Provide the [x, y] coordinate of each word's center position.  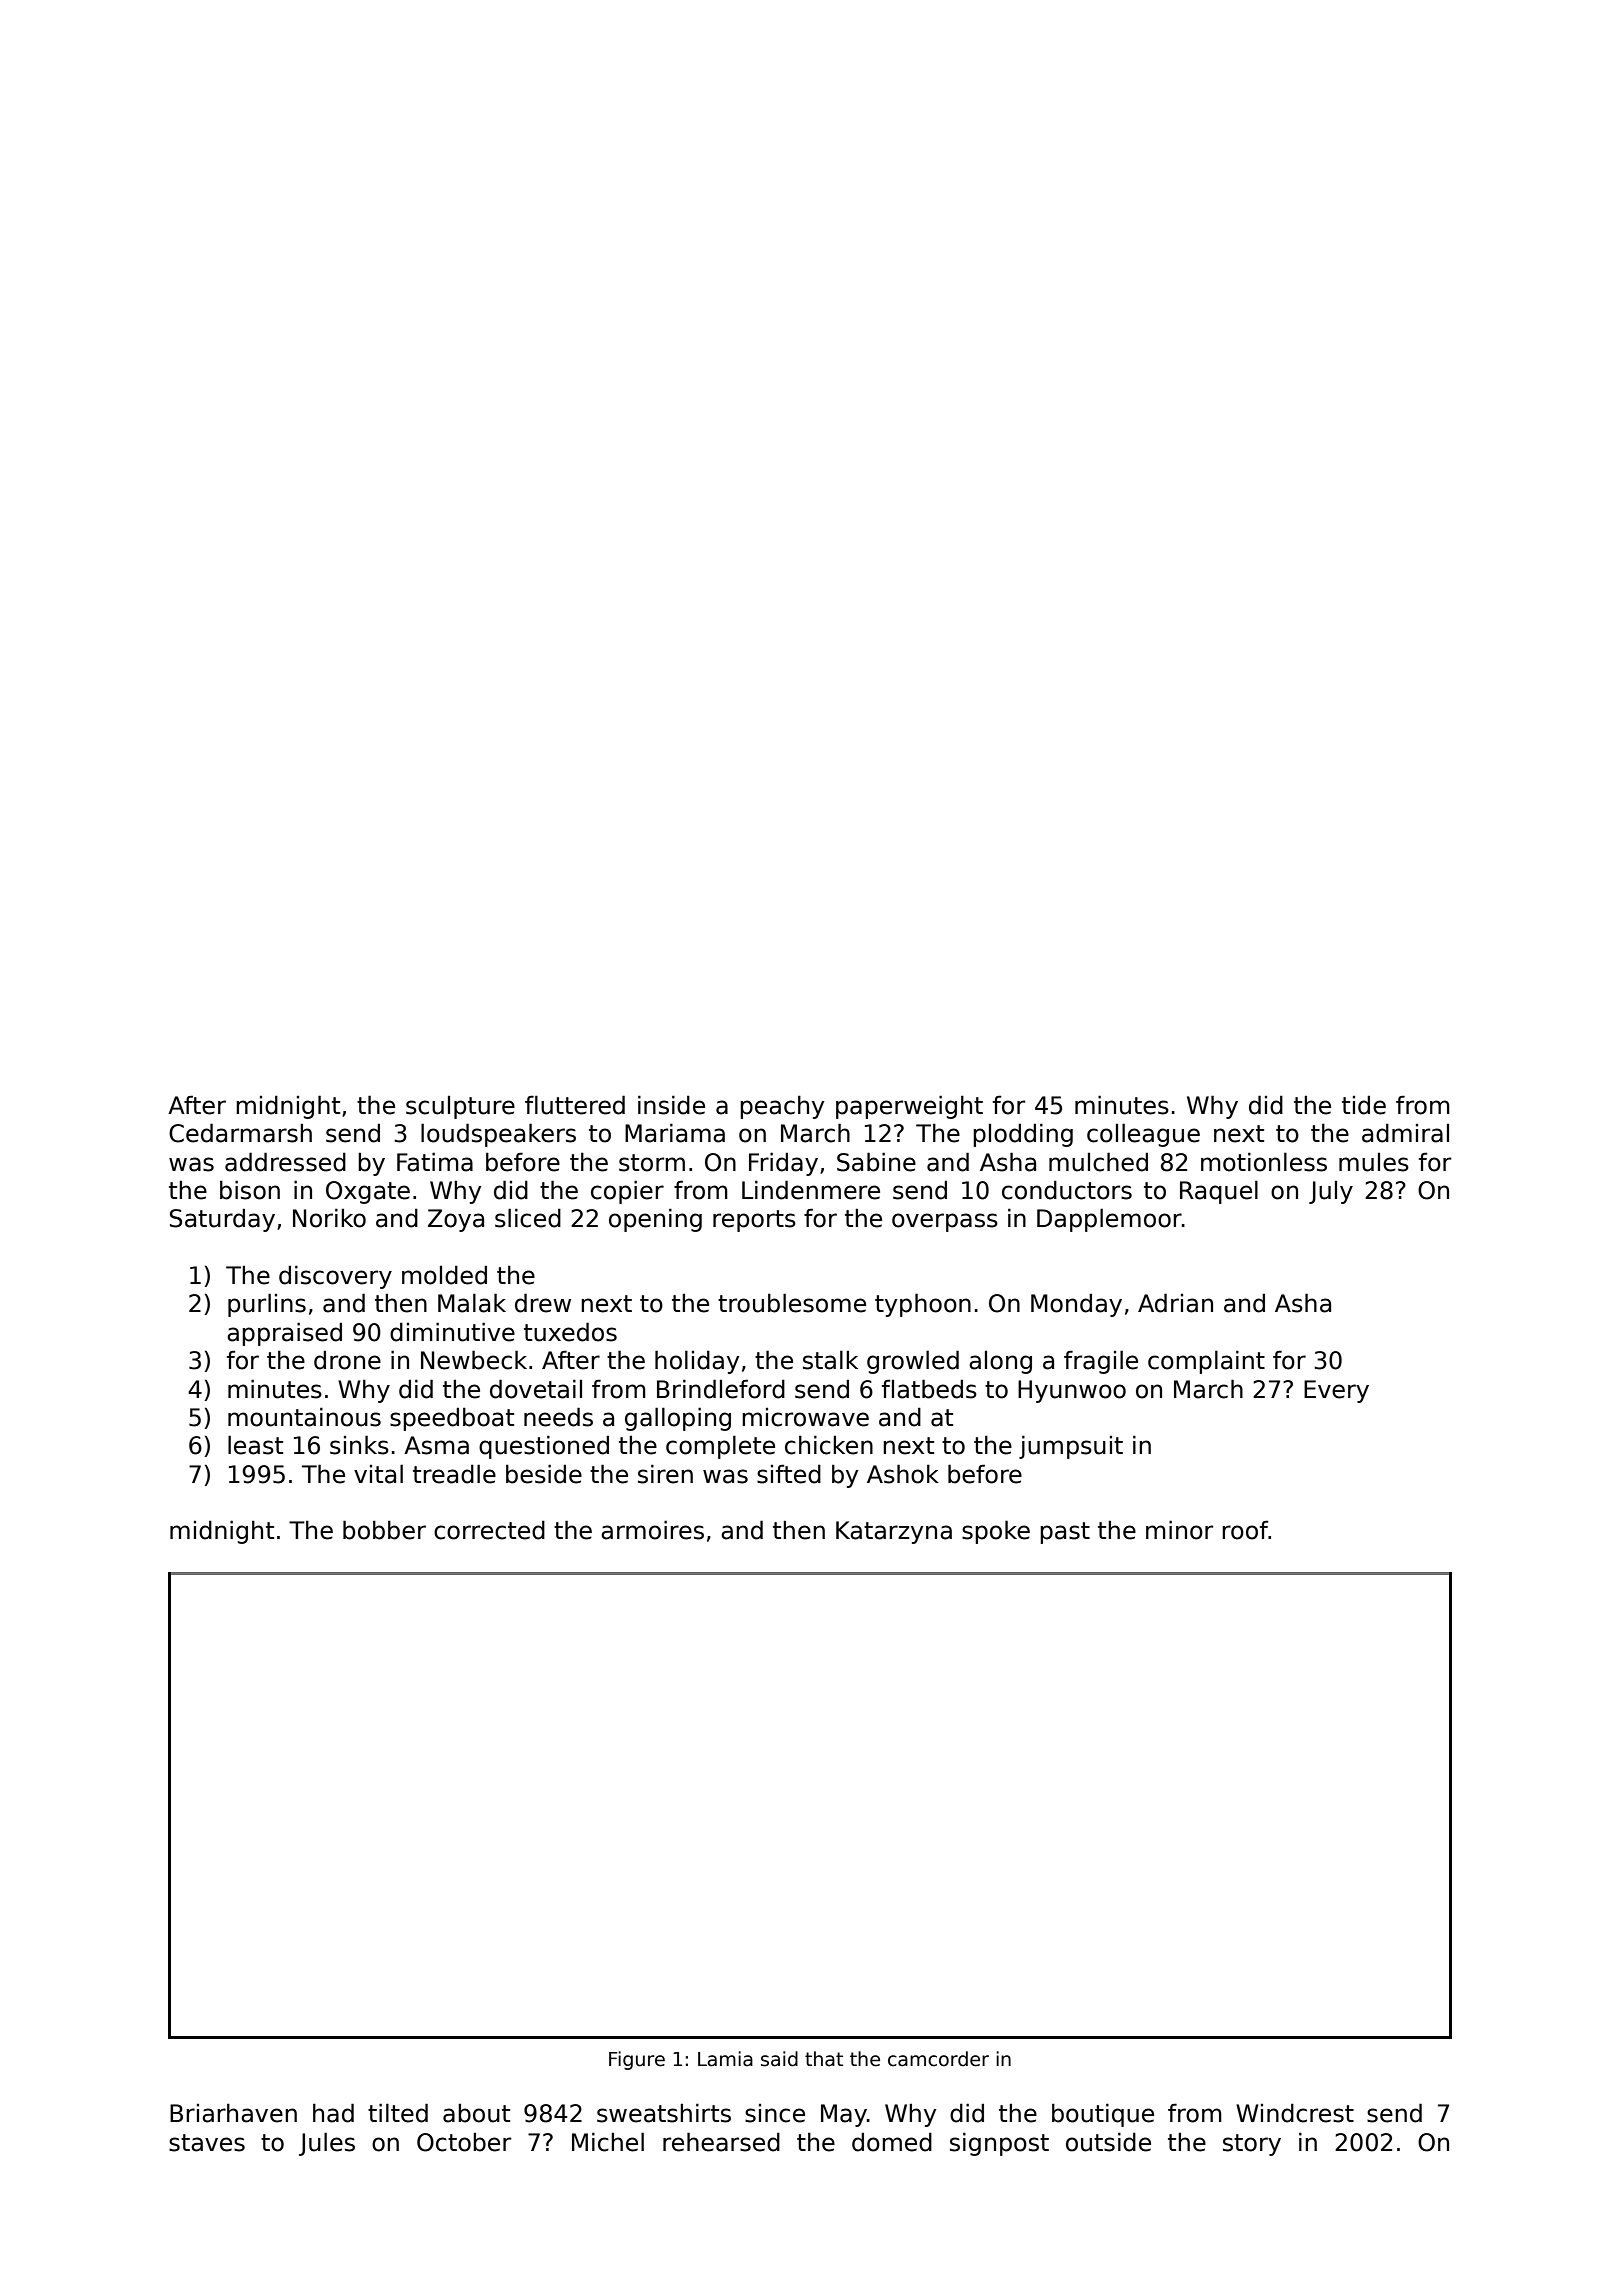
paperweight [909, 1107]
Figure [637, 2060]
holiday [697, 1362]
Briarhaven [233, 2113]
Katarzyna [894, 1532]
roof [1245, 1530]
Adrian [1175, 1303]
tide [1364, 1105]
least [255, 1445]
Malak [472, 1303]
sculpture [460, 1107]
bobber [384, 1530]
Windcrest [1295, 2113]
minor [1179, 1530]
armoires [652, 1530]
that [824, 2059]
